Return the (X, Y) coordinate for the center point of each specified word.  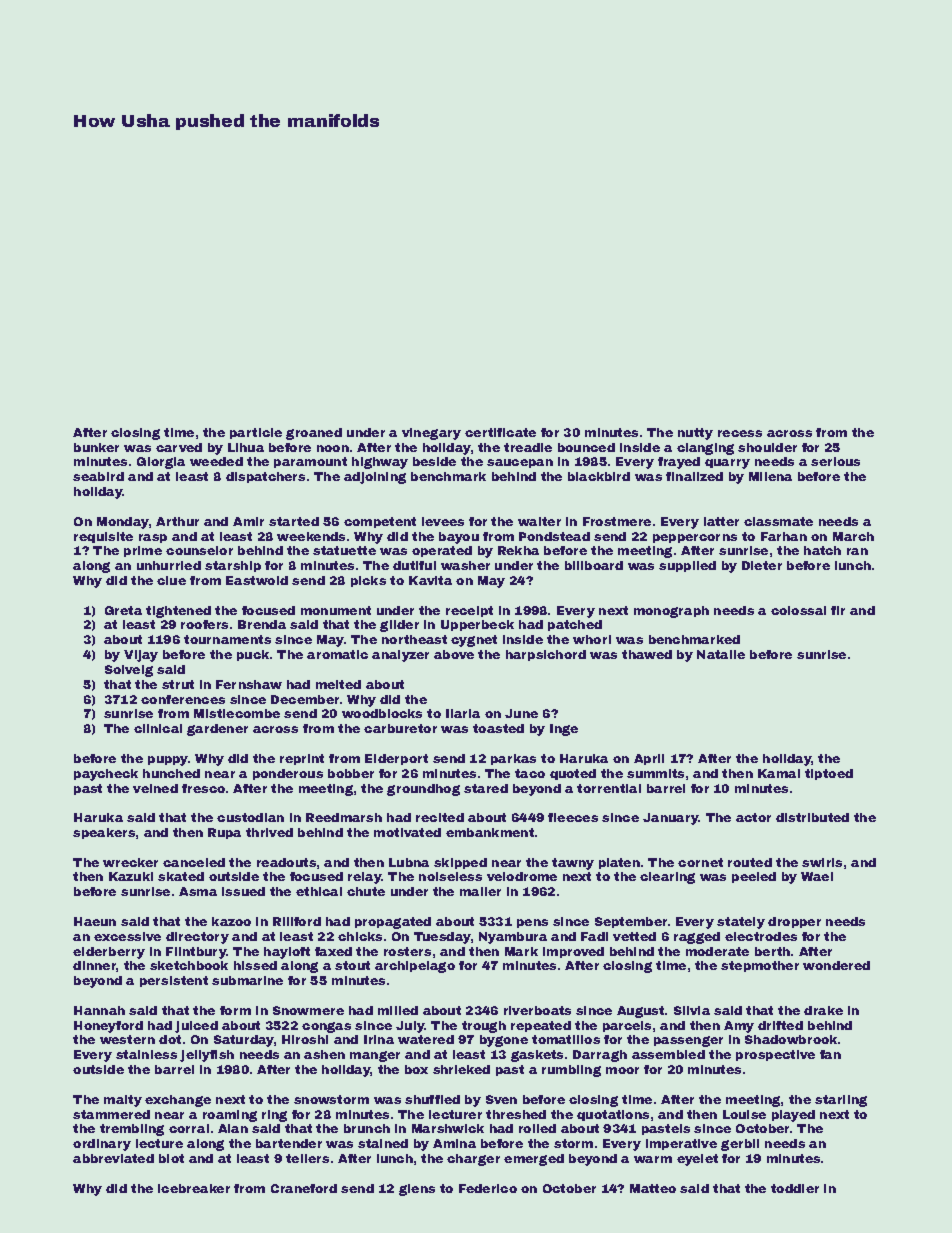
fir (838, 610)
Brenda (262, 624)
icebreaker (194, 1188)
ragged (697, 938)
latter (721, 521)
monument (336, 610)
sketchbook (189, 965)
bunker (96, 447)
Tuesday (442, 938)
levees (443, 521)
